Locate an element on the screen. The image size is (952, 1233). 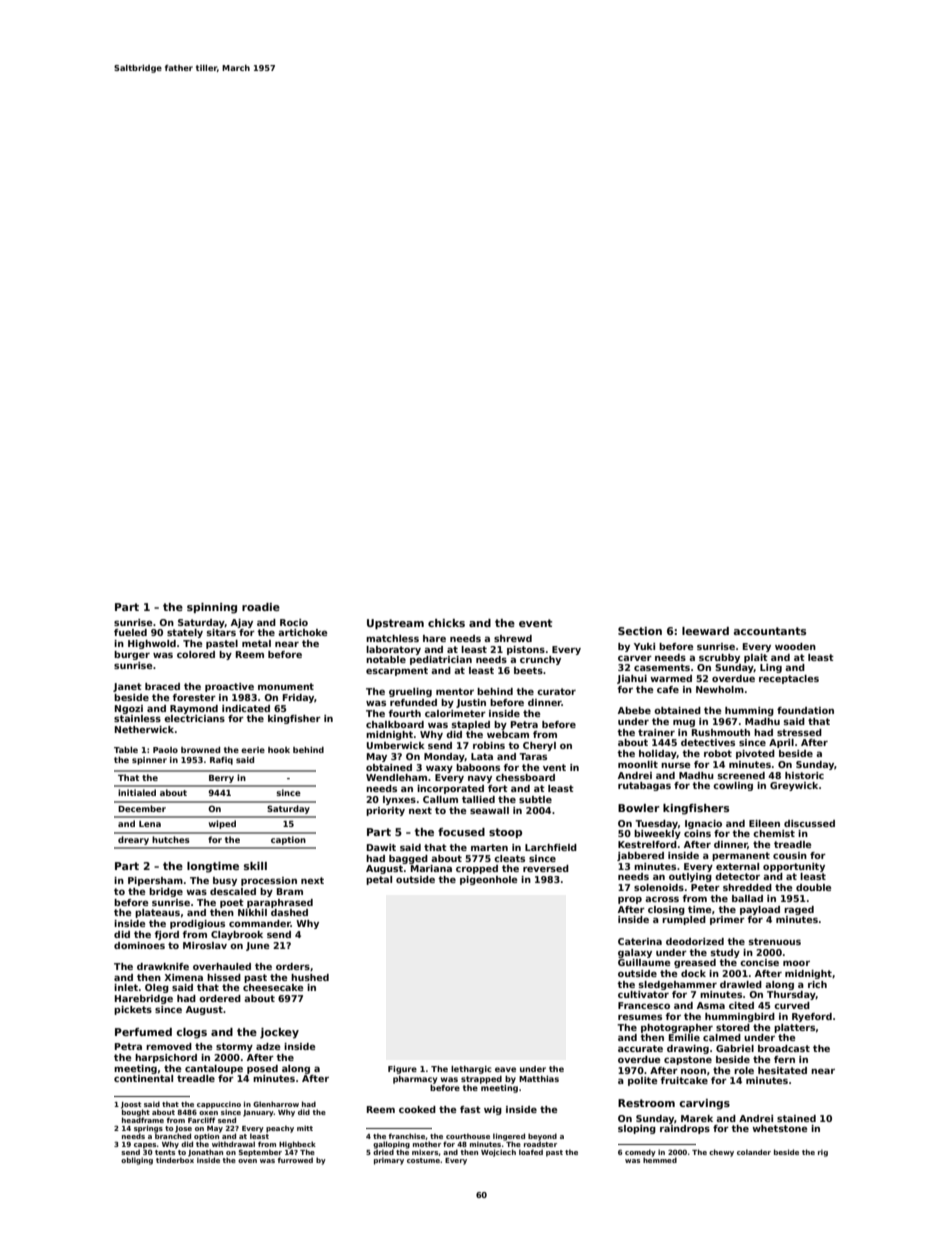
spinning is located at coordinates (212, 608).
